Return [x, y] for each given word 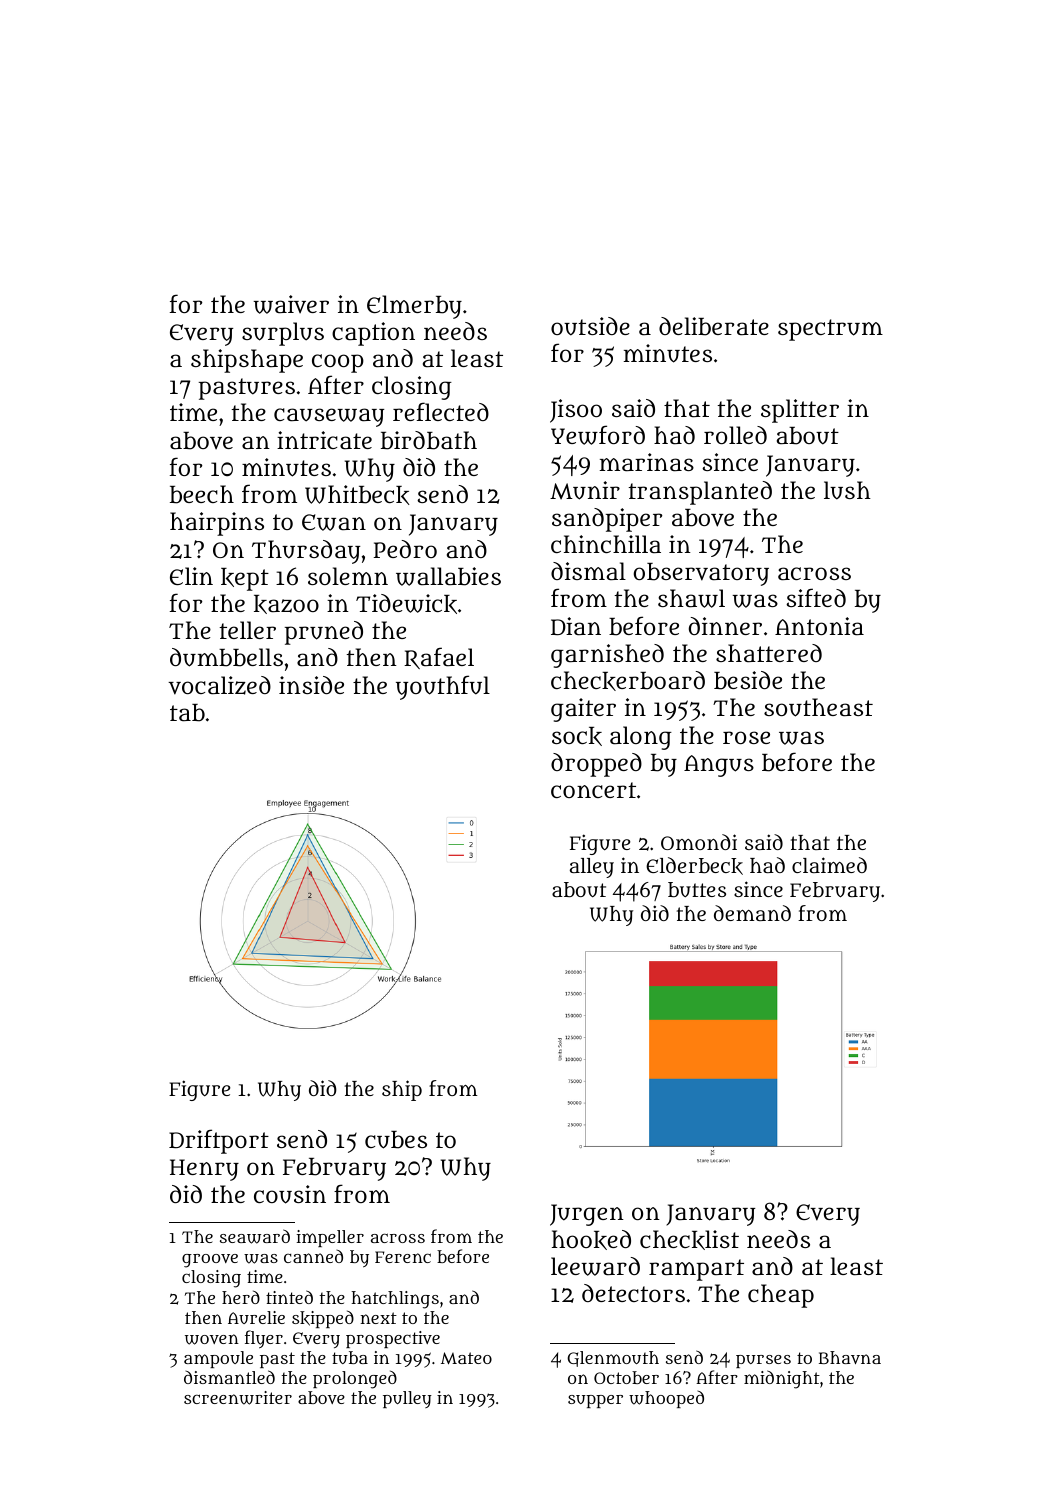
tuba [350, 1357]
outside [590, 326]
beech [202, 494]
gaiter [583, 710]
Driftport [219, 1141]
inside [311, 685]
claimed [829, 865]
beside [748, 680]
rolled [735, 435]
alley [592, 868]
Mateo [466, 1358]
